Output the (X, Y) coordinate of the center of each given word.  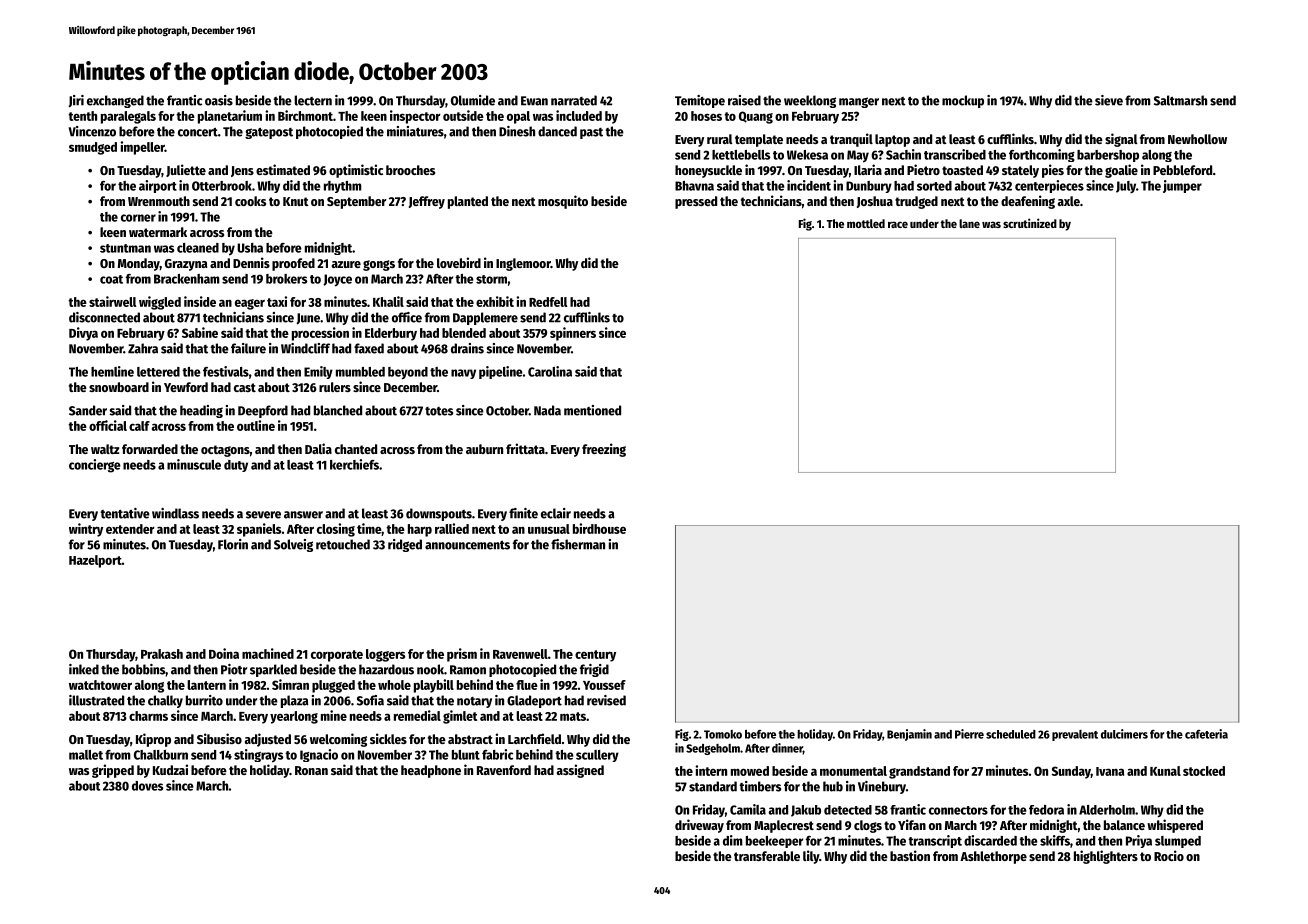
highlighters (1106, 857)
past (591, 133)
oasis (219, 100)
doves (147, 786)
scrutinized (1030, 223)
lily (811, 857)
